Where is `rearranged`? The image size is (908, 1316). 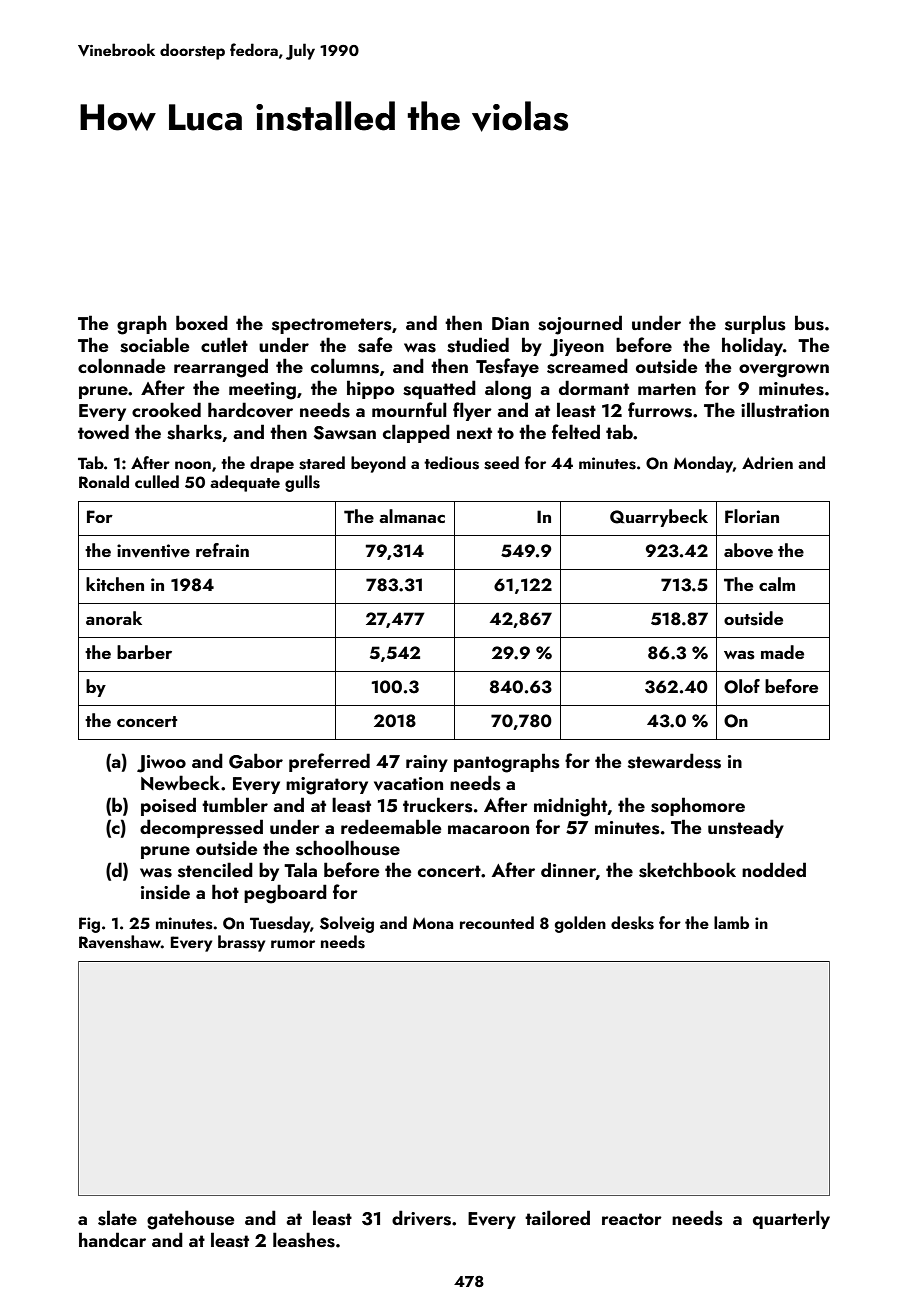 rearranged is located at coordinates (221, 368).
